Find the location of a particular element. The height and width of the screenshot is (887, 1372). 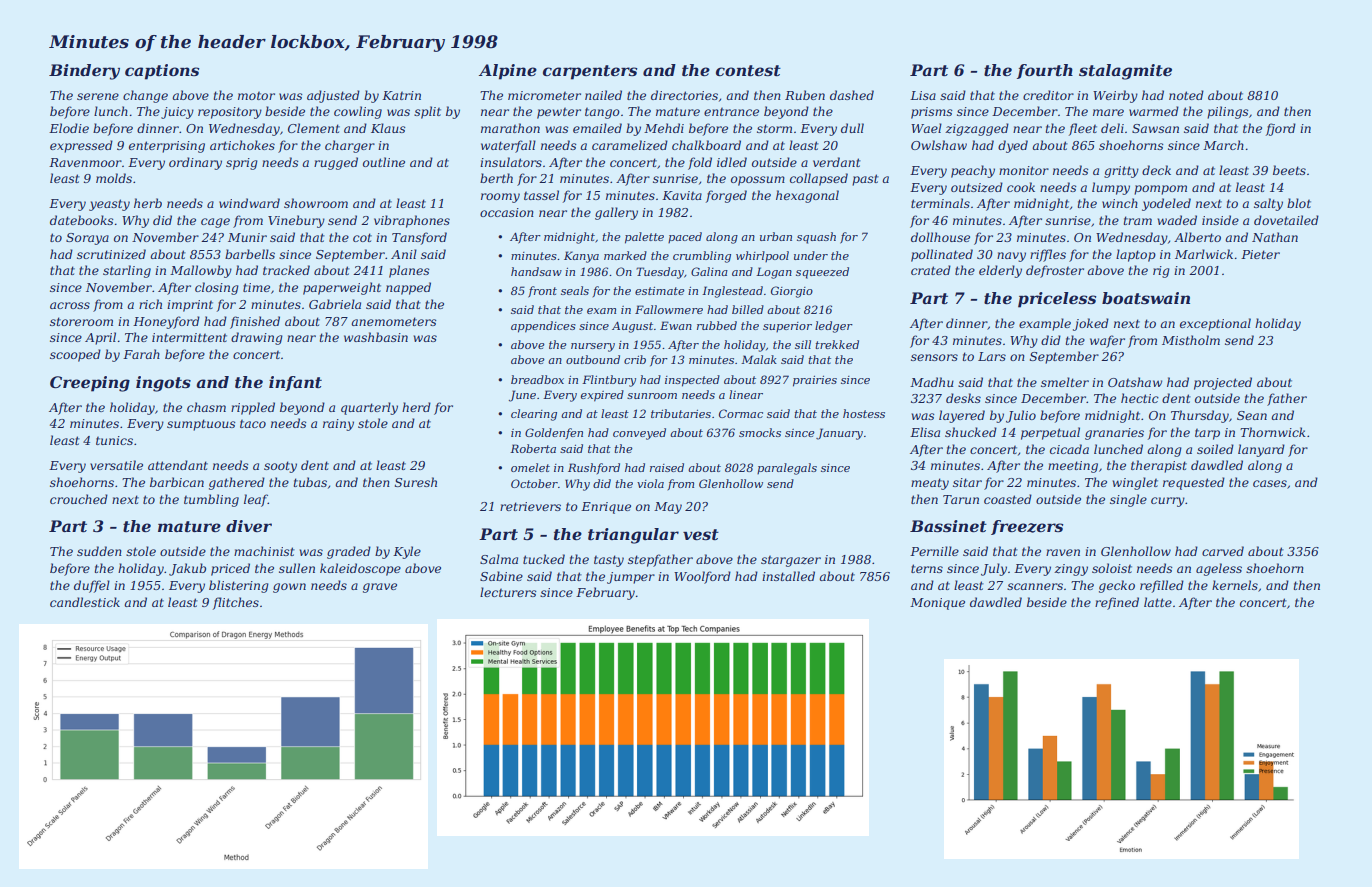

wafer is located at coordinates (1107, 341).
